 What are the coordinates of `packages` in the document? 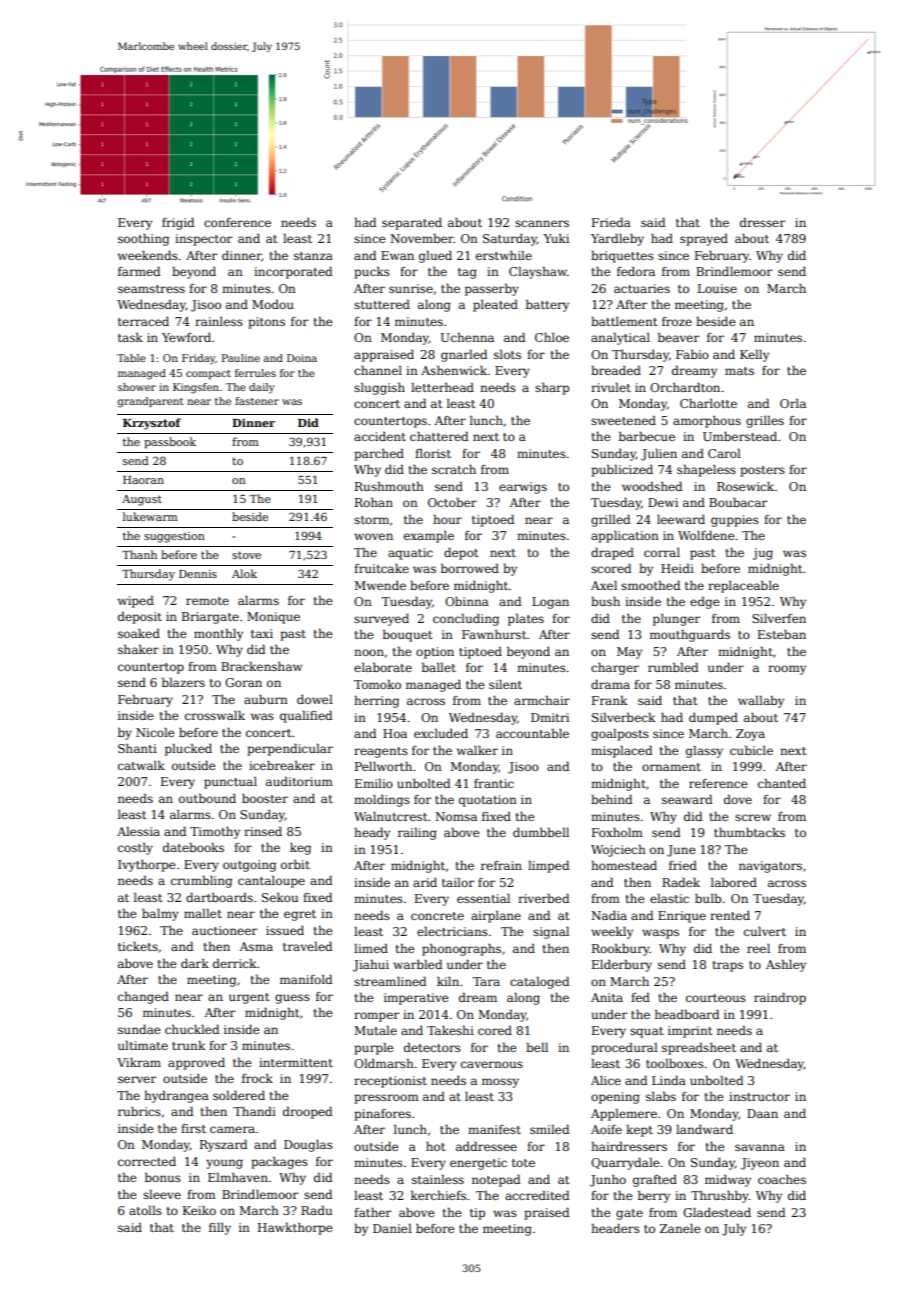 It's located at (279, 1163).
